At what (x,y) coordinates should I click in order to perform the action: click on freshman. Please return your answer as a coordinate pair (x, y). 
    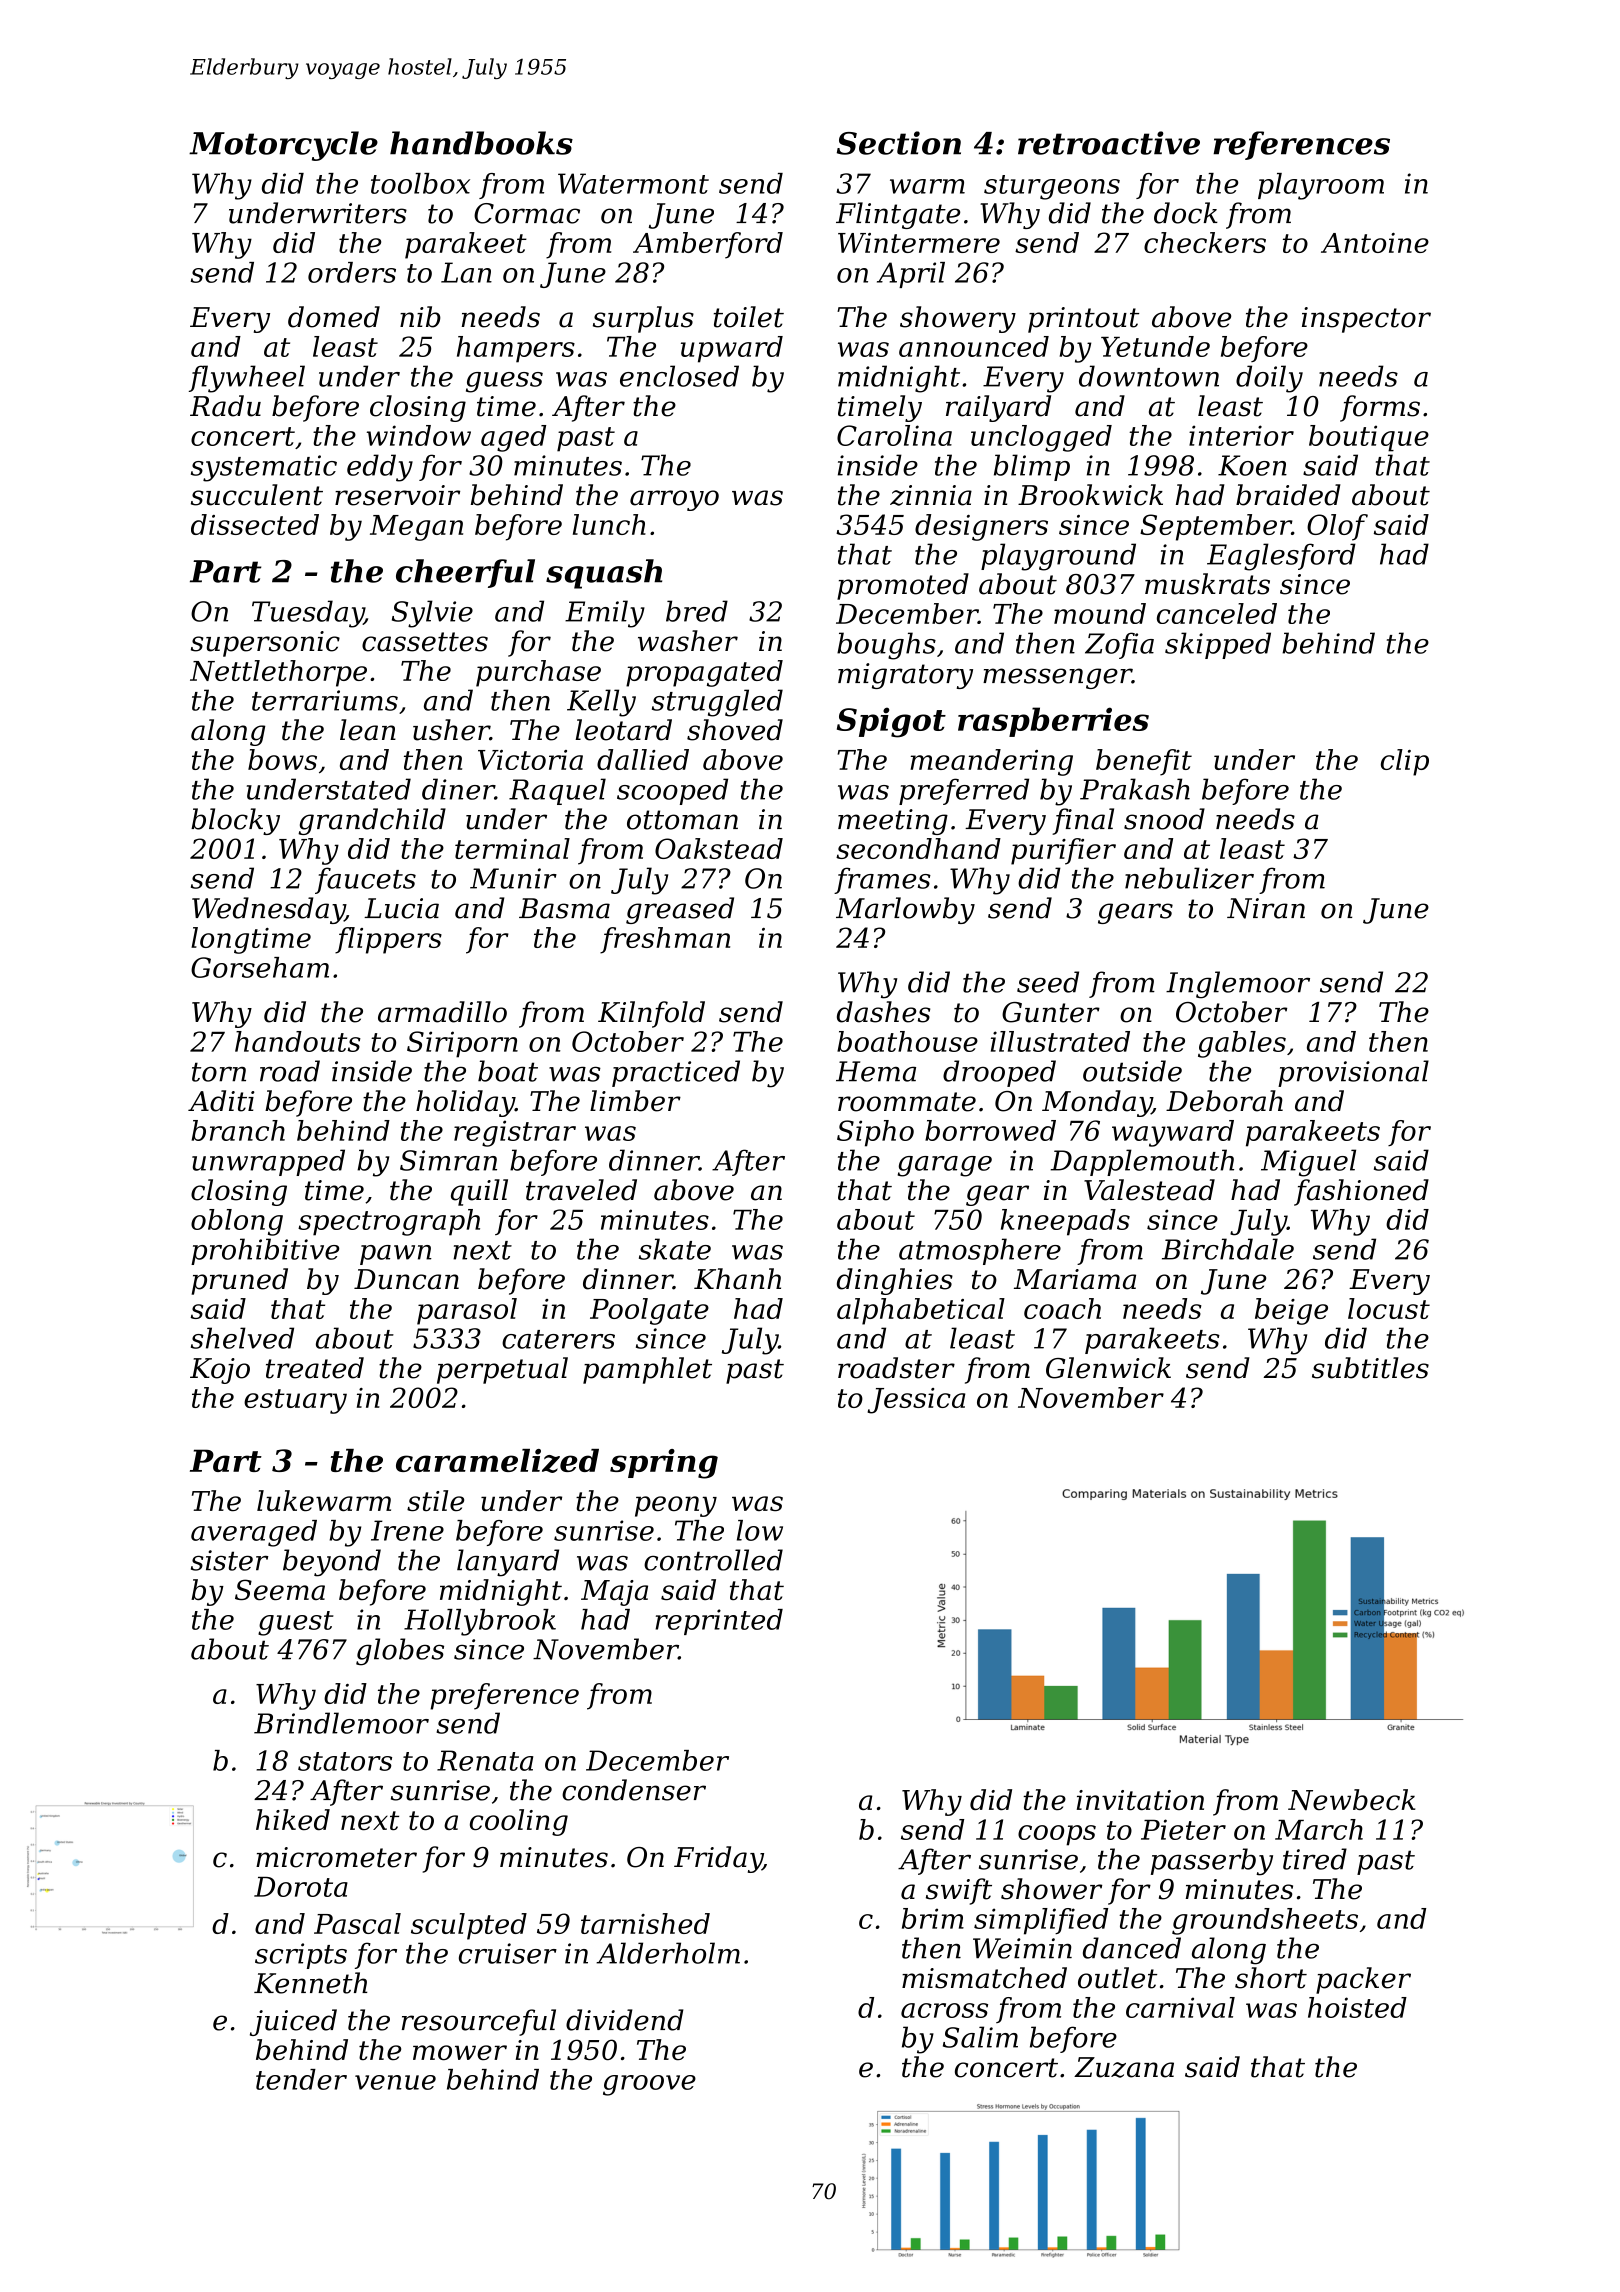
    Looking at the image, I should click on (665, 940).
